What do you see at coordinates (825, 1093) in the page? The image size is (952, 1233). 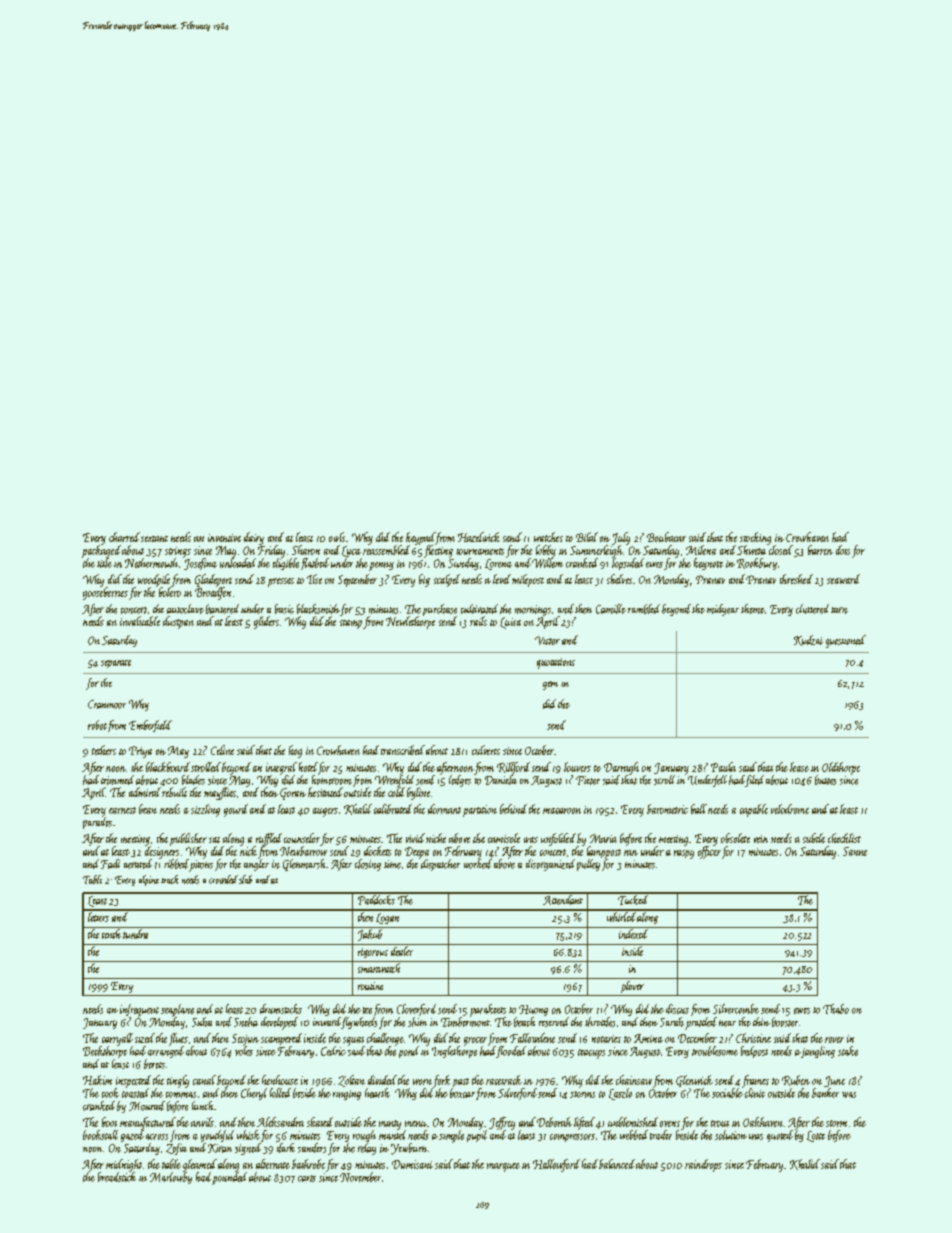 I see `banker` at bounding box center [825, 1093].
